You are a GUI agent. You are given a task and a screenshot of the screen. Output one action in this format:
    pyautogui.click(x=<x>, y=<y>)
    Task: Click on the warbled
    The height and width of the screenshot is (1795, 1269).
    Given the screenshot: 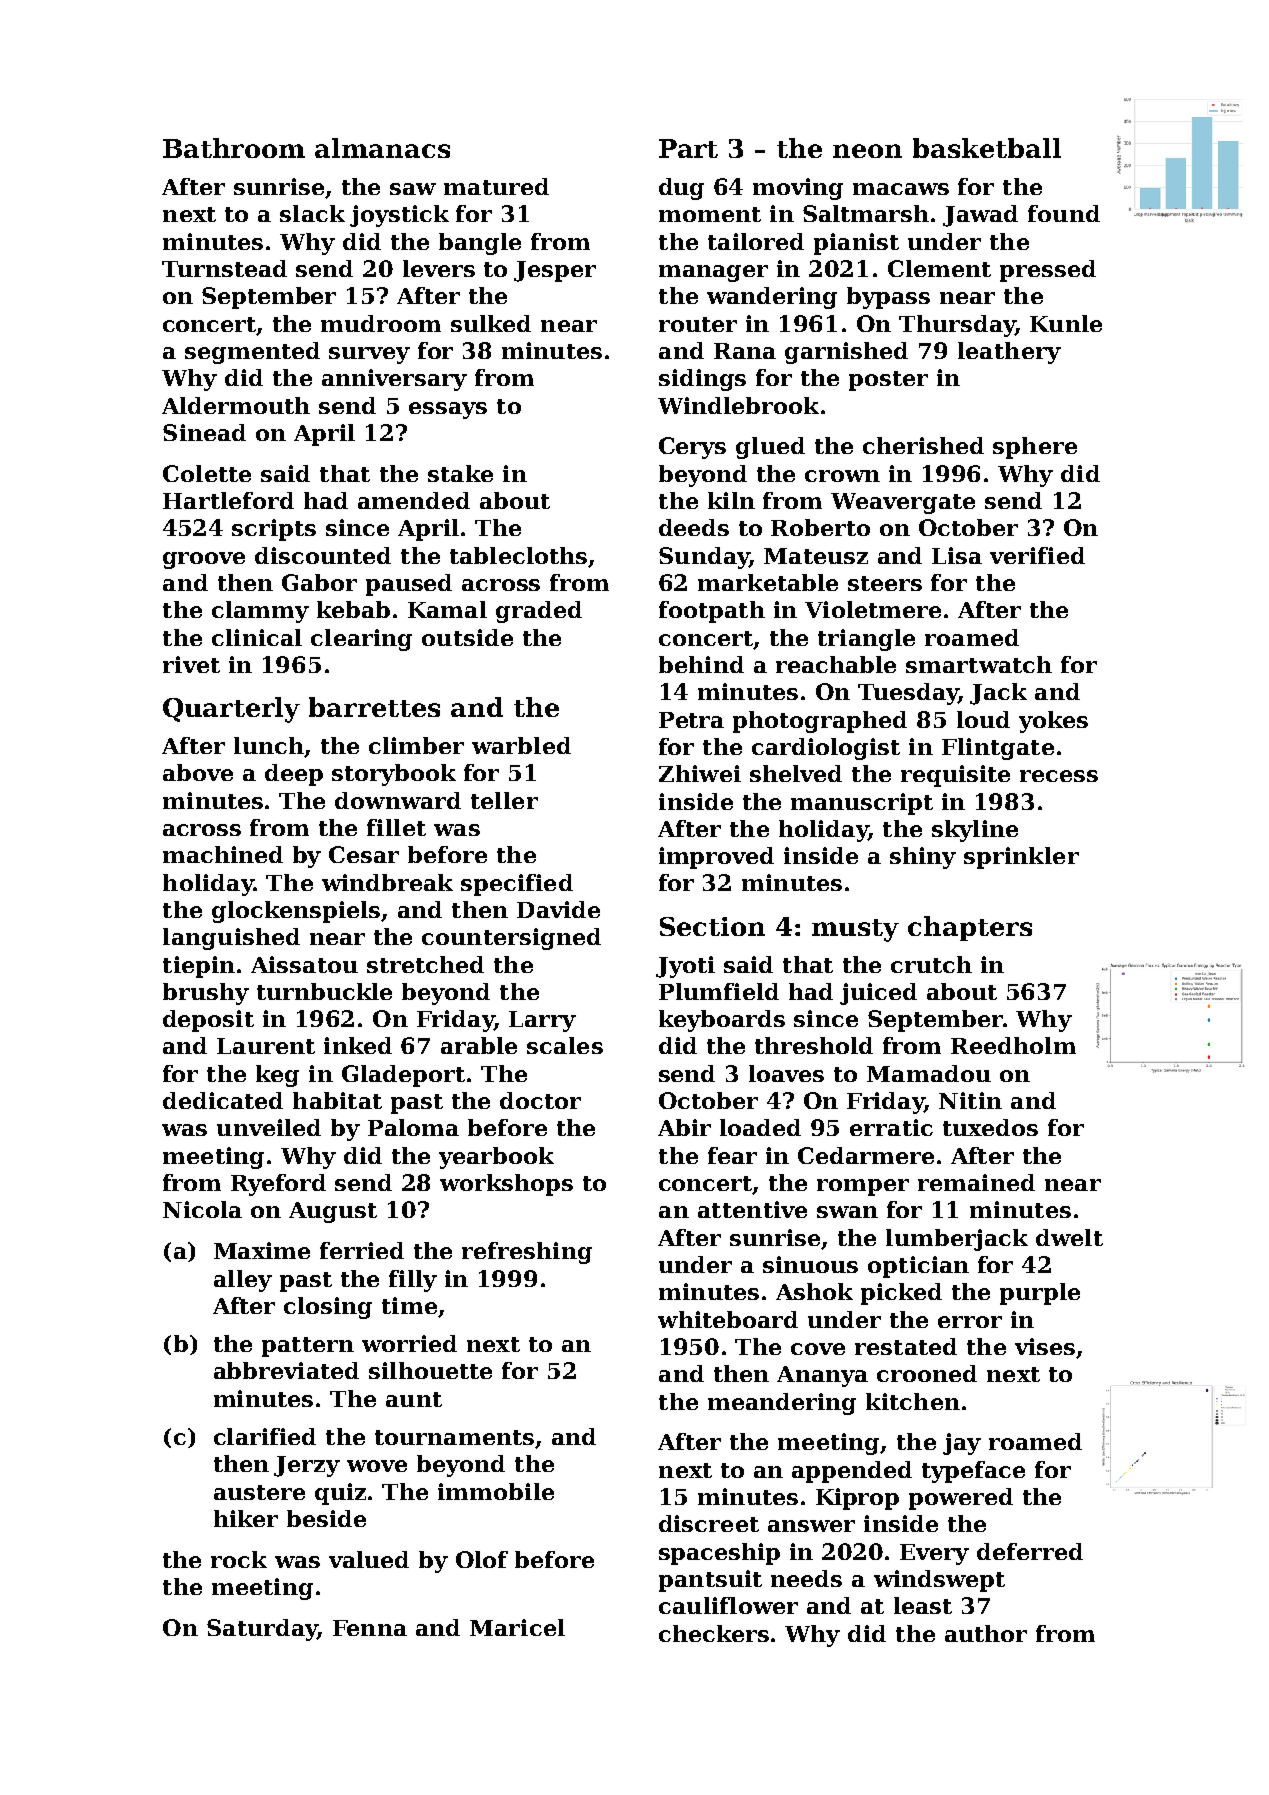 What is the action you would take?
    pyautogui.click(x=521, y=745)
